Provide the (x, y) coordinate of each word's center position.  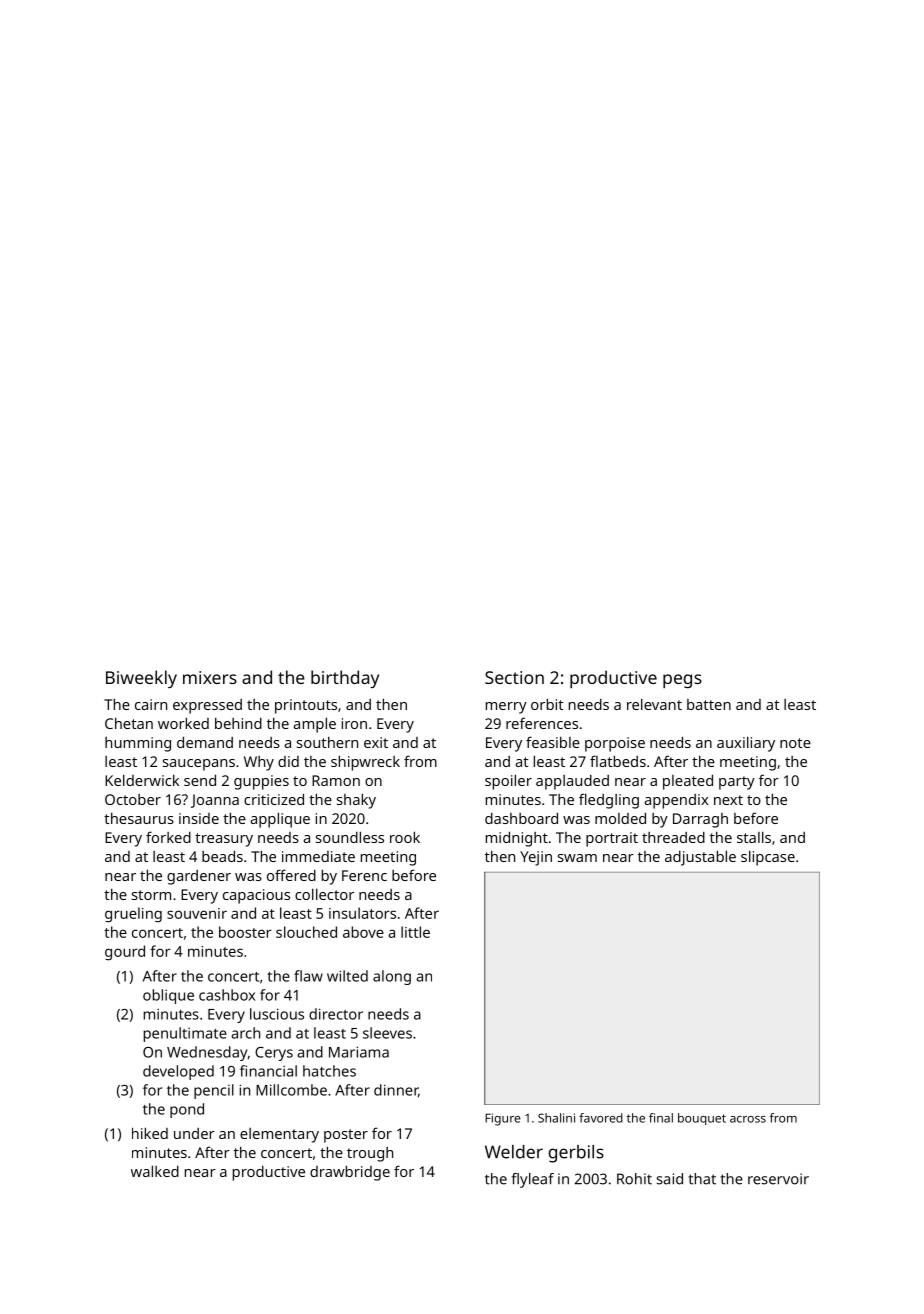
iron (354, 723)
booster (245, 932)
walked (155, 1171)
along (392, 977)
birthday (345, 679)
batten (709, 704)
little (415, 932)
